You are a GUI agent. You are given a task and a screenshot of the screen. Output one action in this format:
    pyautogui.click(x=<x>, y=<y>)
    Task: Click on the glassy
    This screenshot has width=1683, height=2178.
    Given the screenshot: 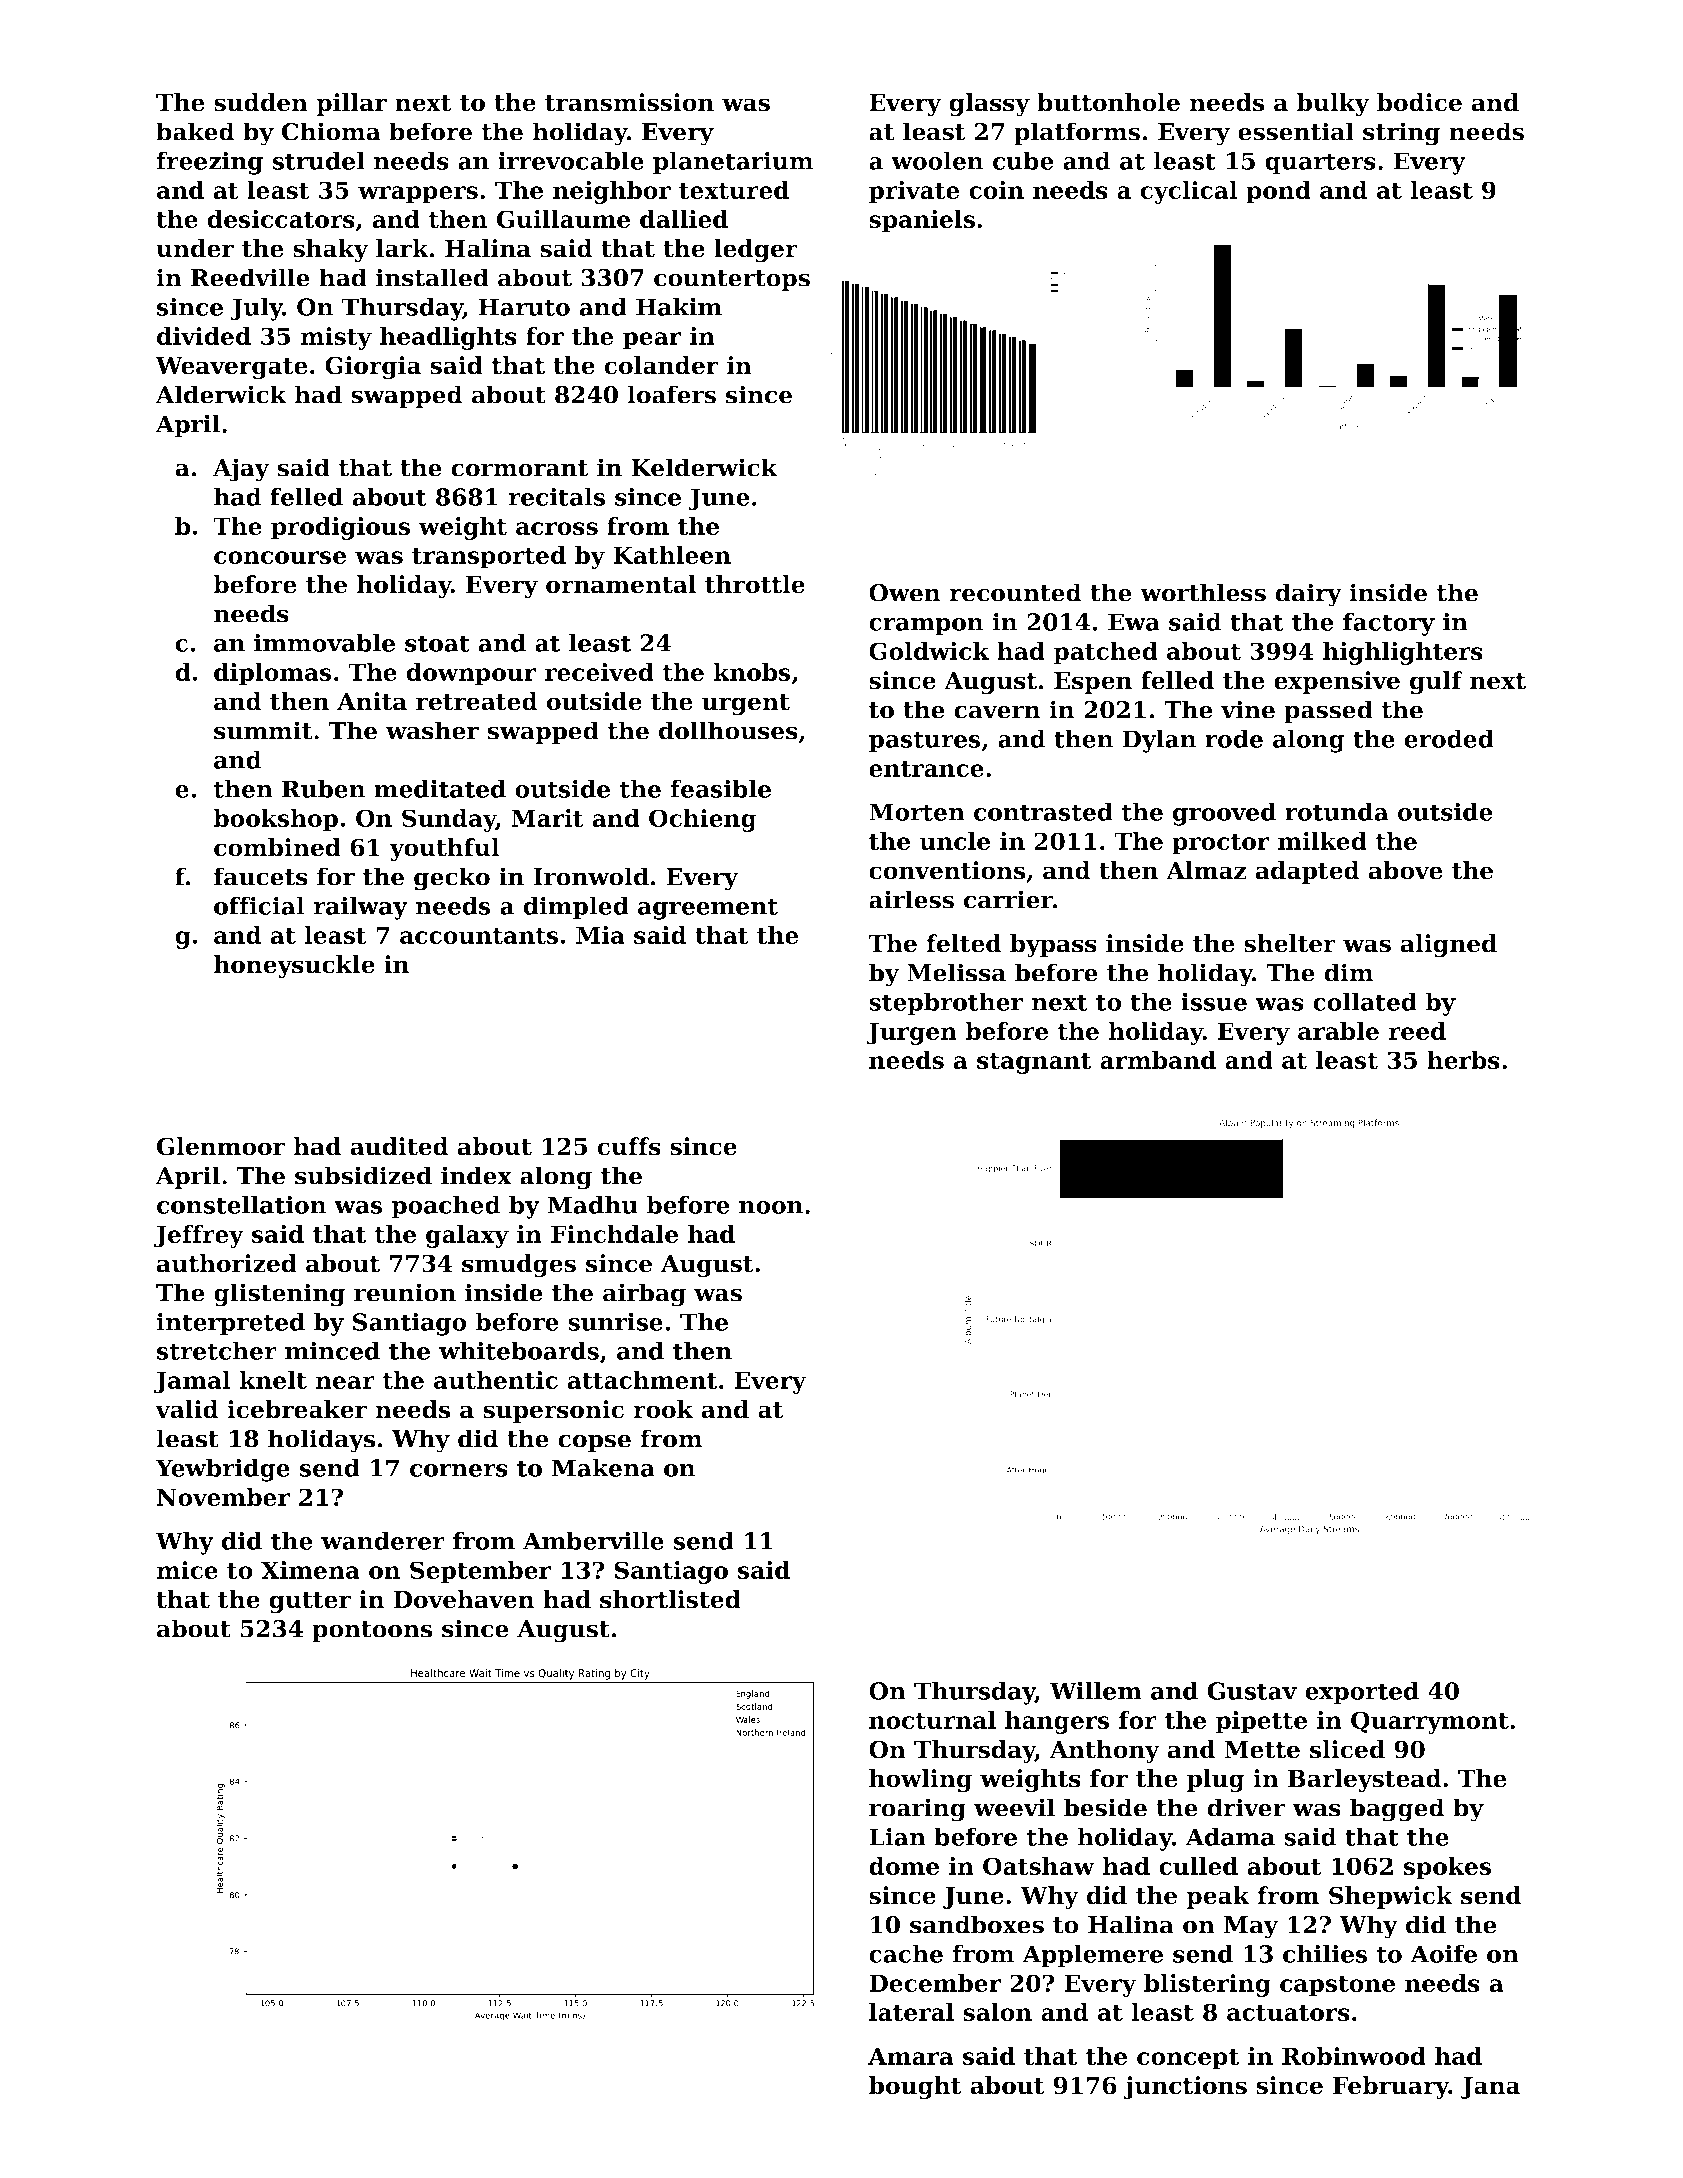 What is the action you would take?
    pyautogui.click(x=989, y=105)
